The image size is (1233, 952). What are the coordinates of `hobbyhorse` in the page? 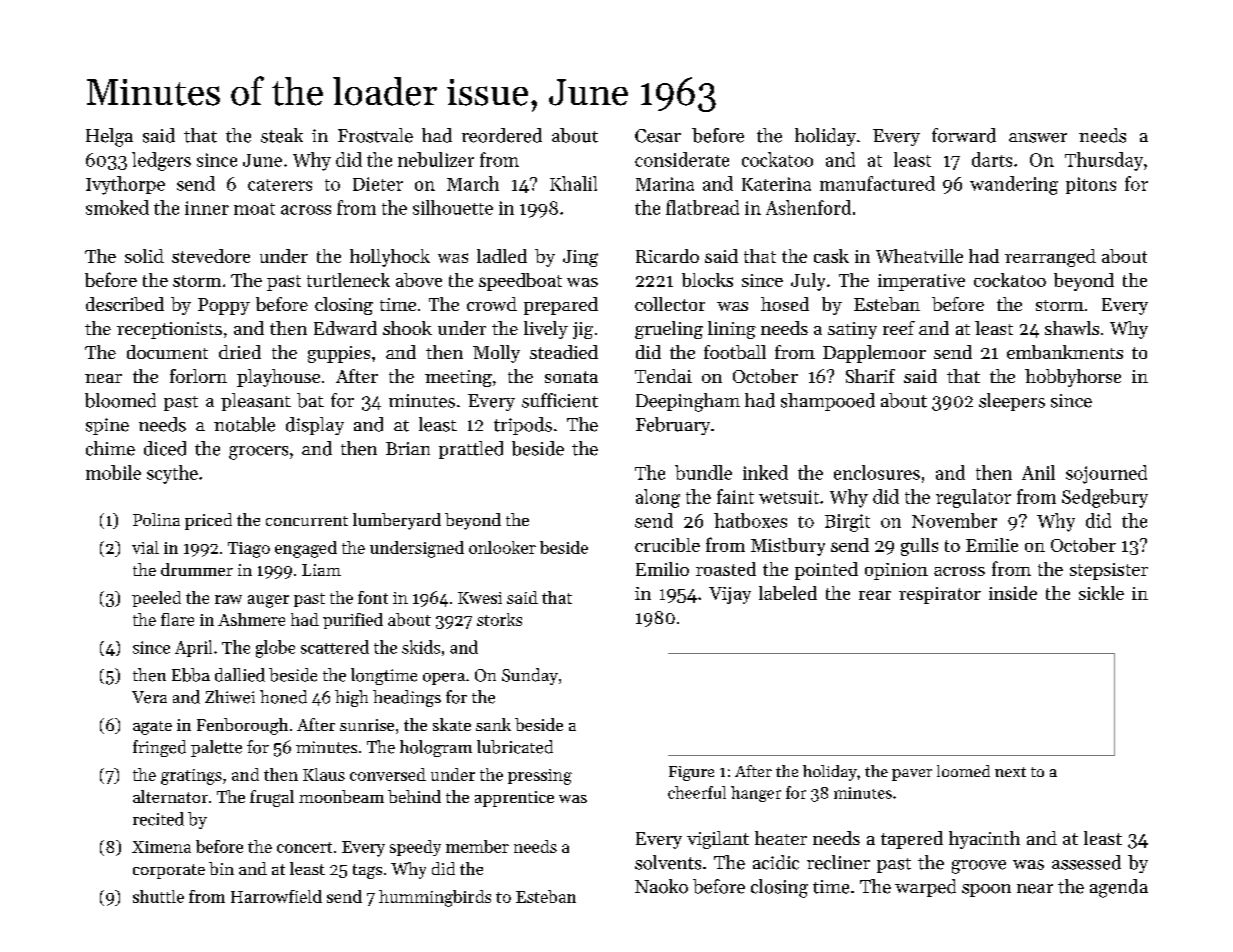 It's located at (1073, 378).
